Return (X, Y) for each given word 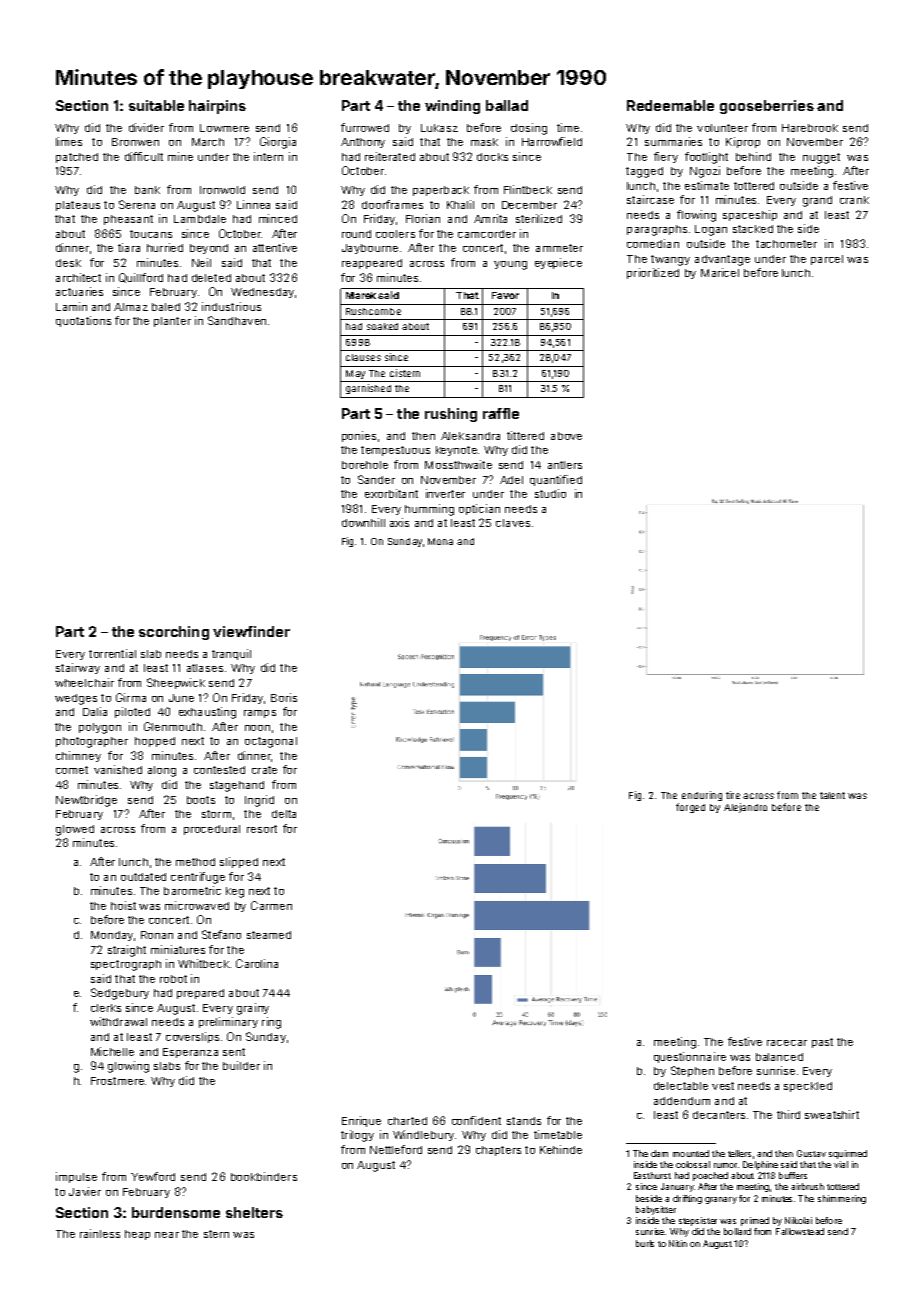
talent (832, 795)
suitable (156, 105)
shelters (254, 1212)
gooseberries (767, 107)
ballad (507, 105)
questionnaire (690, 1057)
